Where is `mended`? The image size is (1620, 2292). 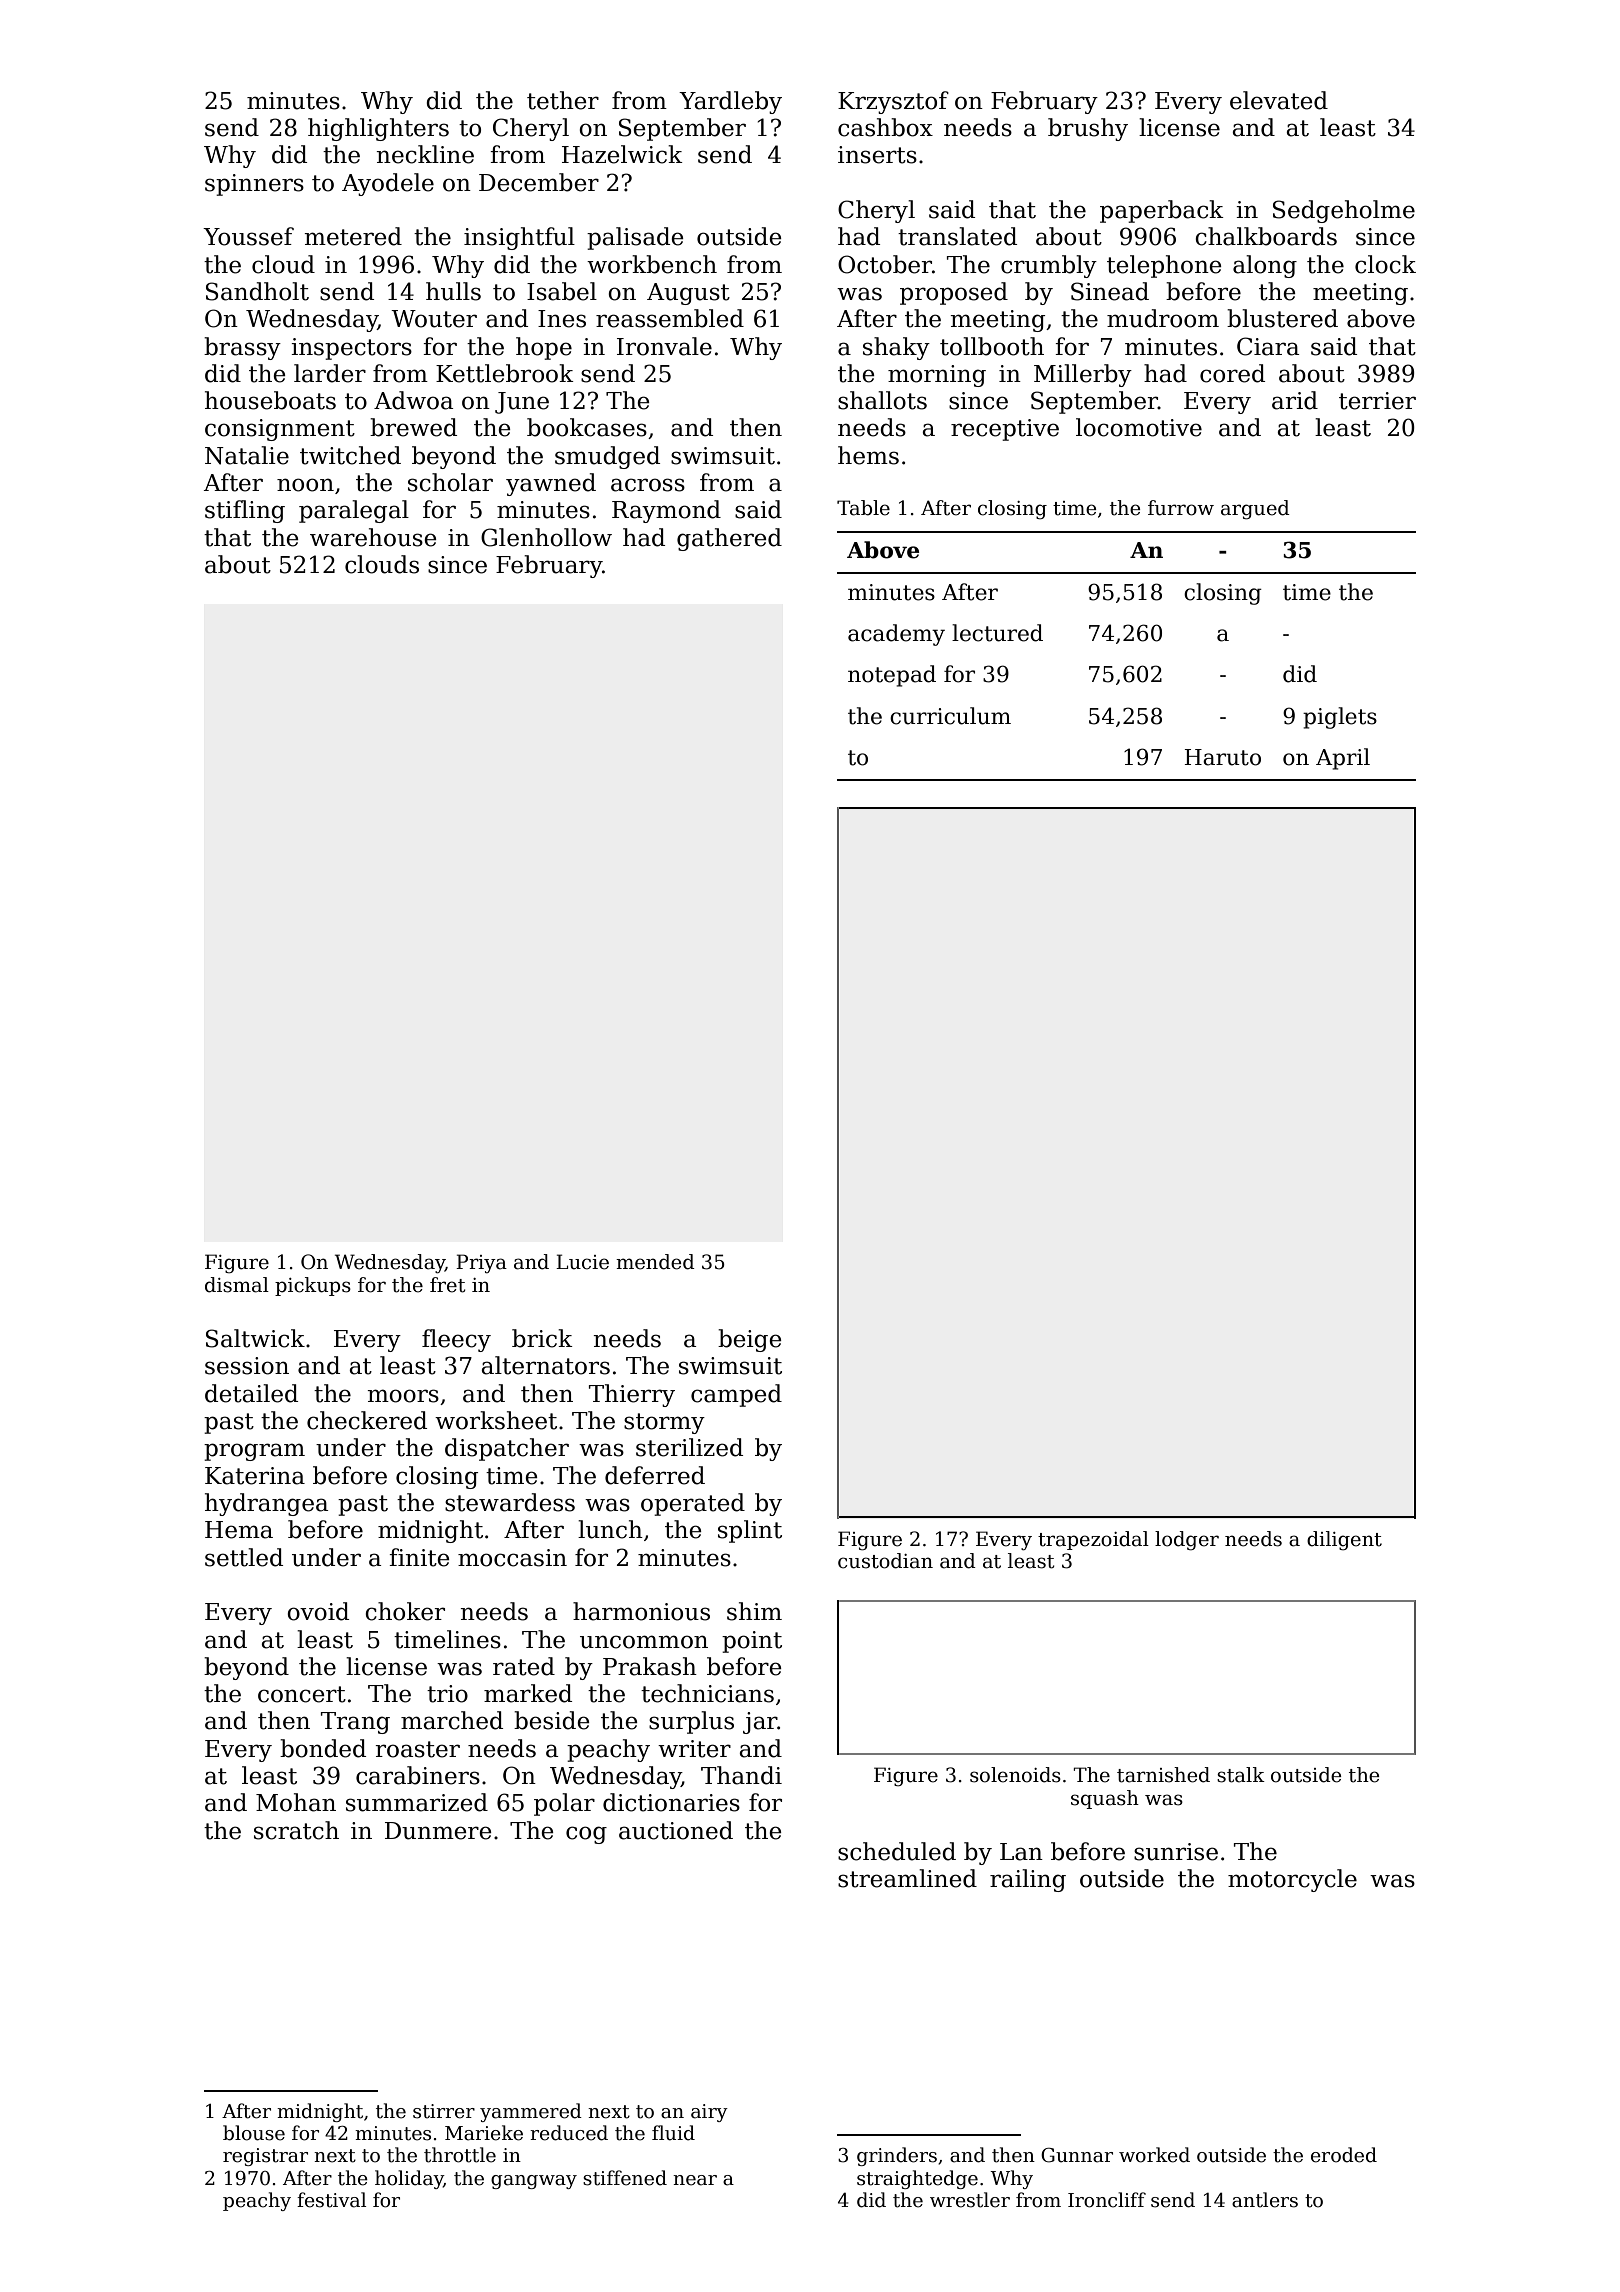
mended is located at coordinates (655, 1262).
